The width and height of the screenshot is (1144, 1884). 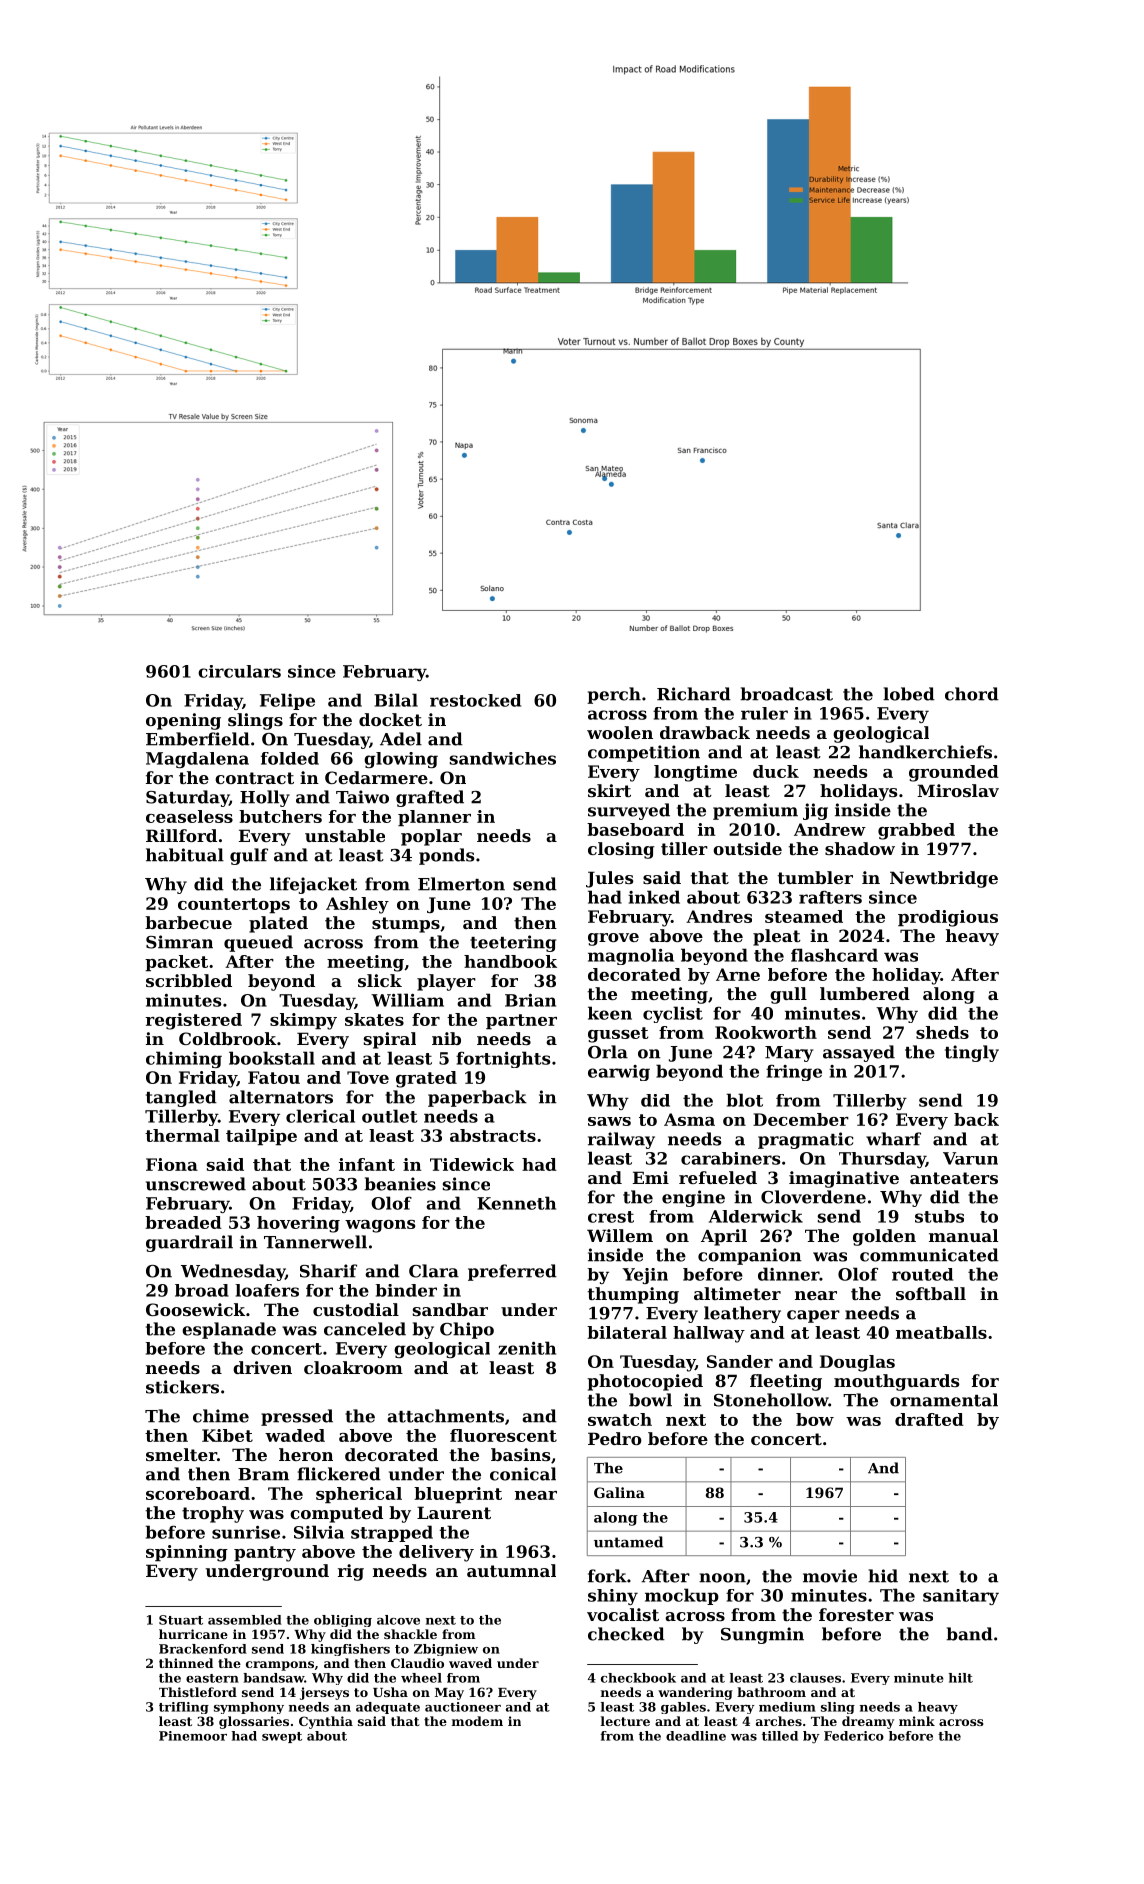 I want to click on handkerchiefs, so click(x=925, y=752).
